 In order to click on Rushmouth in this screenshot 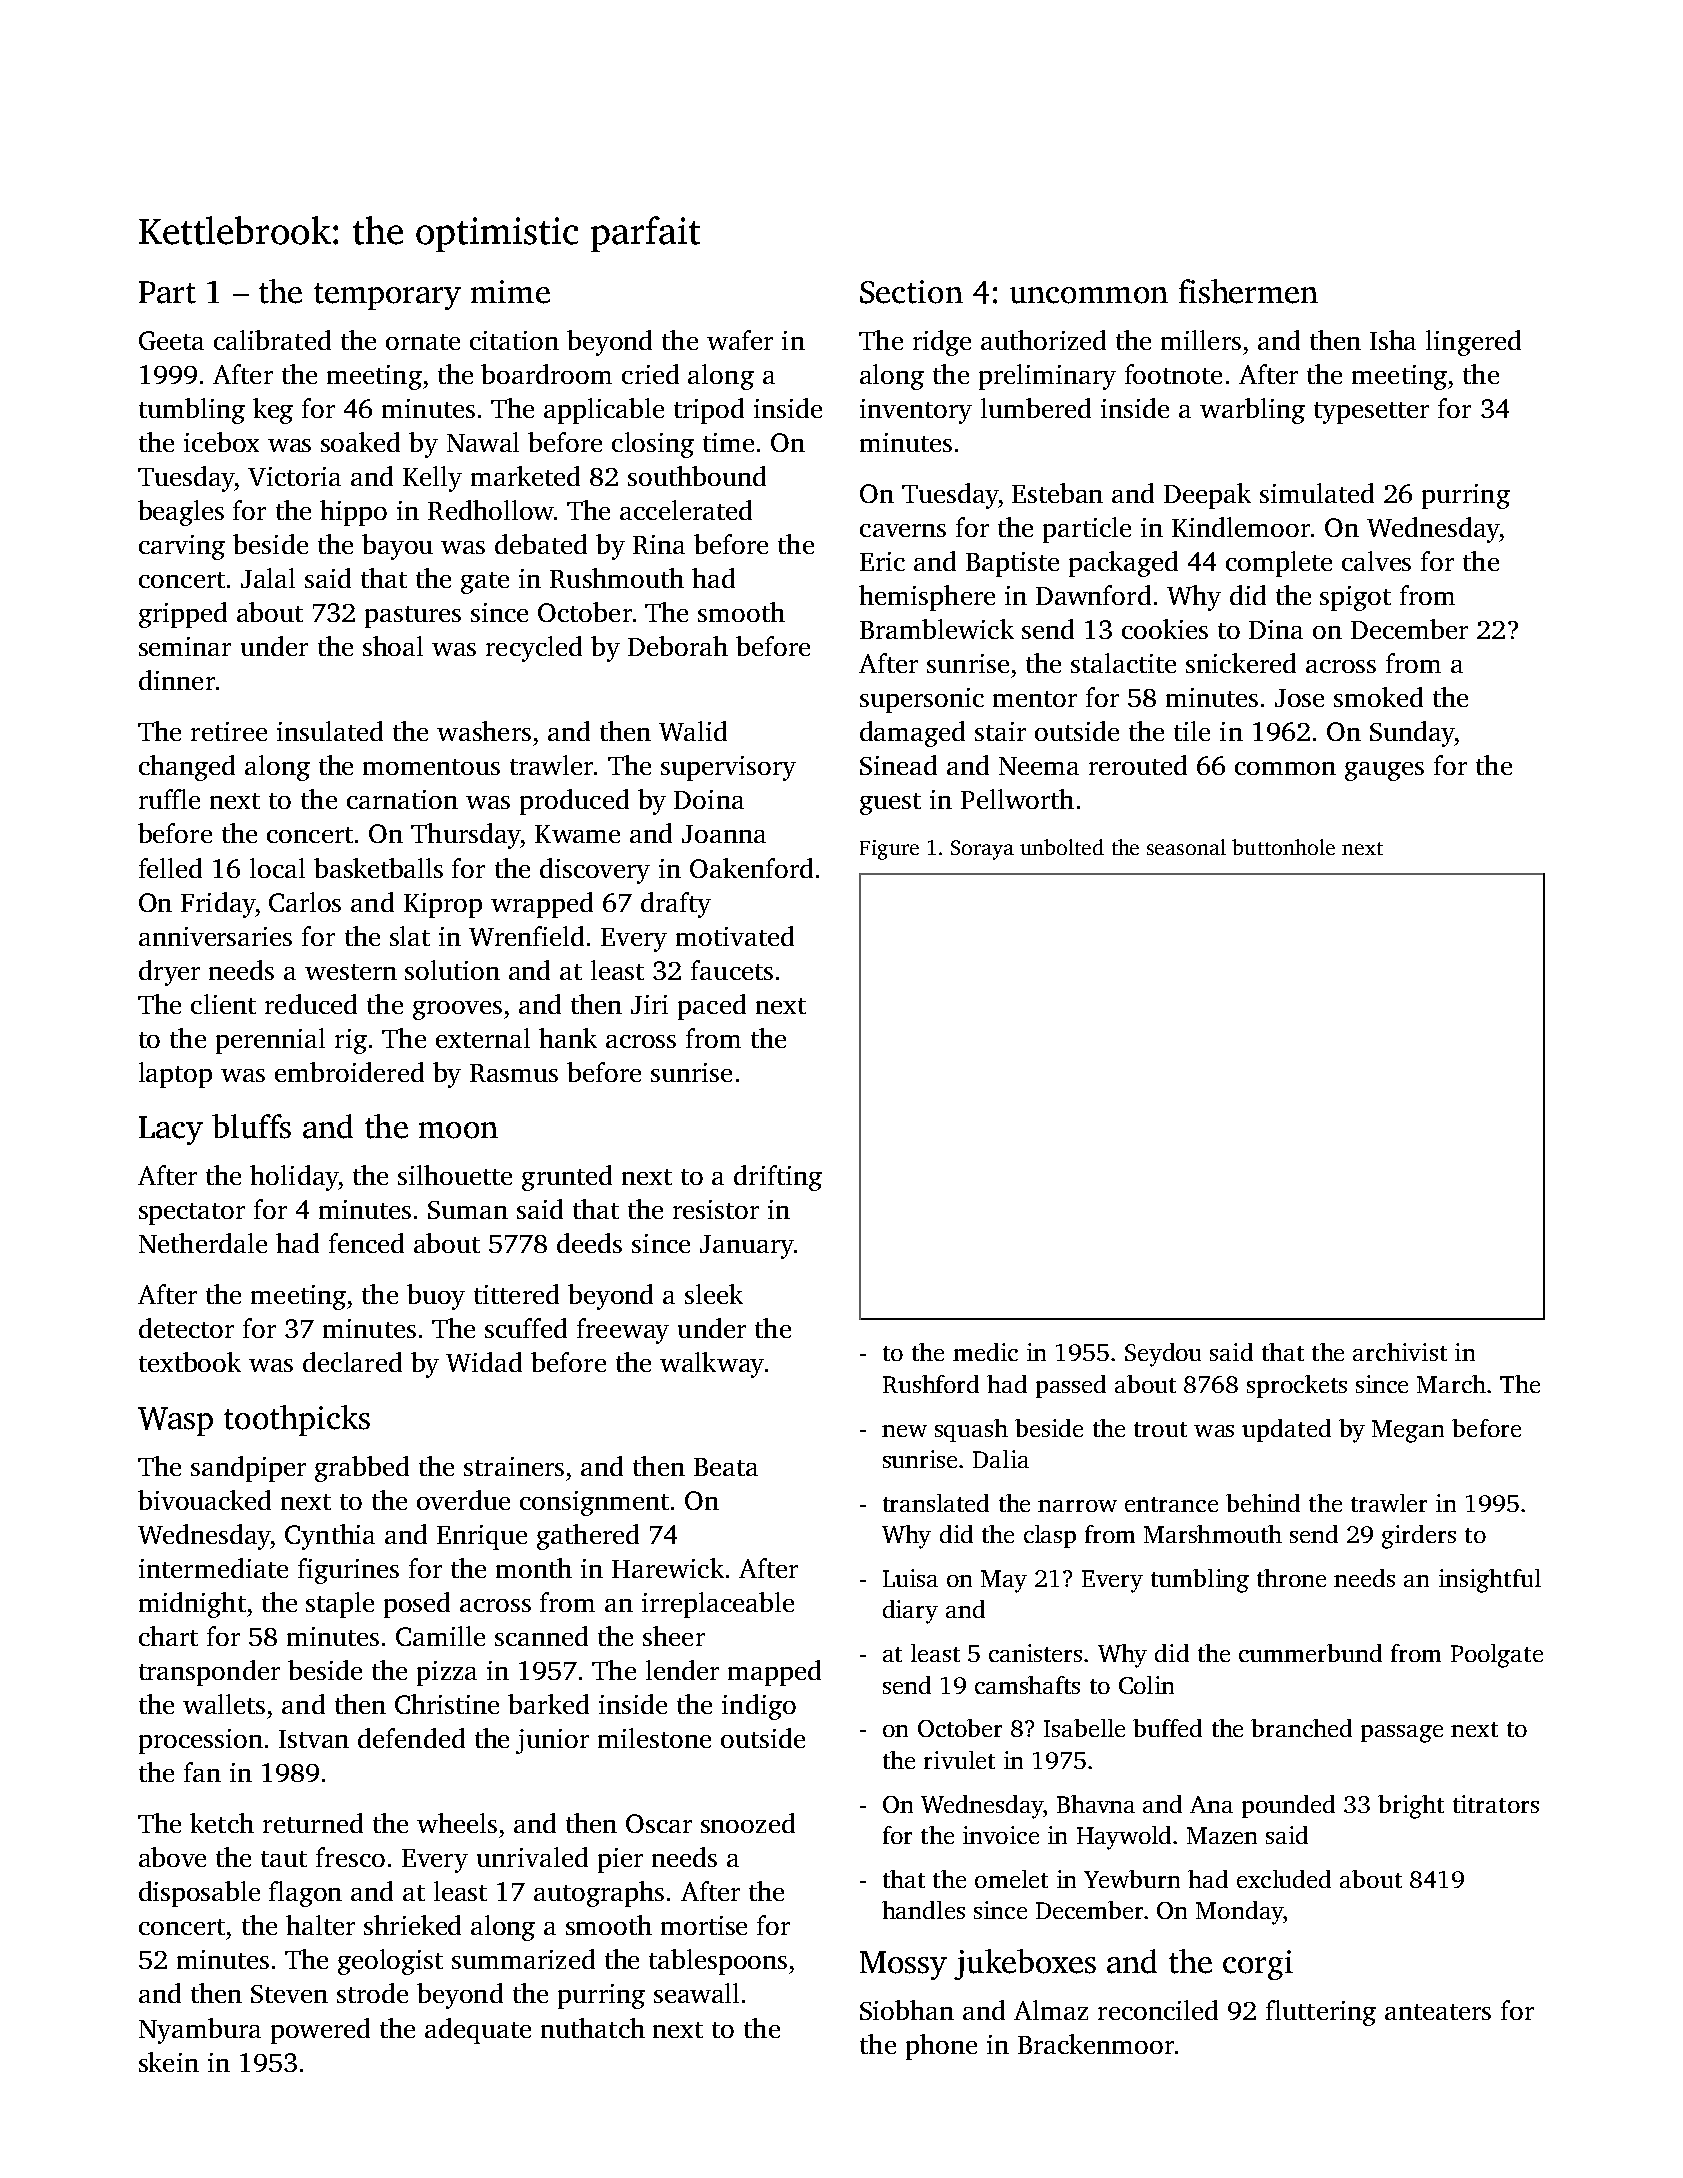, I will do `click(617, 578)`.
